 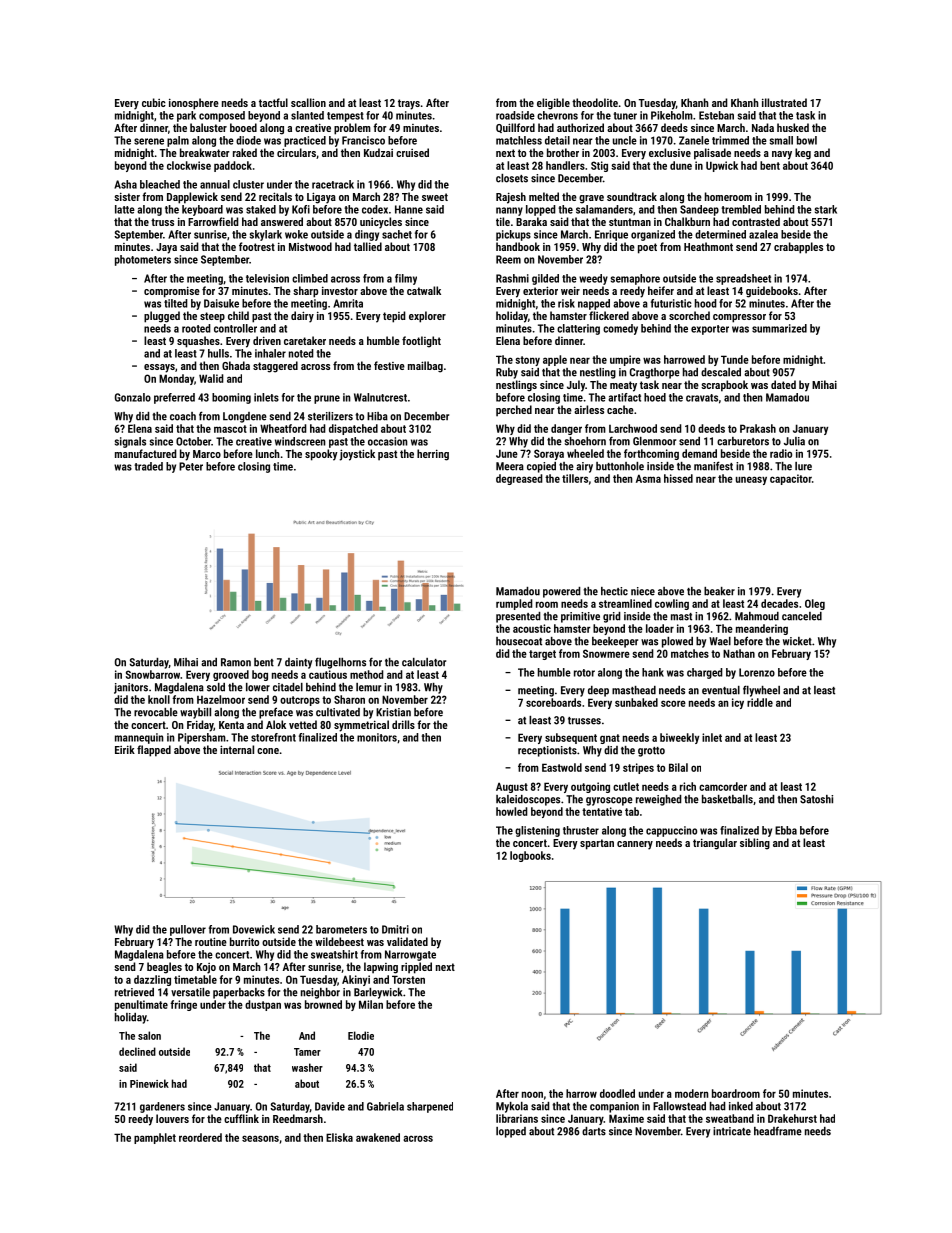 What do you see at coordinates (672, 604) in the screenshot?
I see `cowling` at bounding box center [672, 604].
